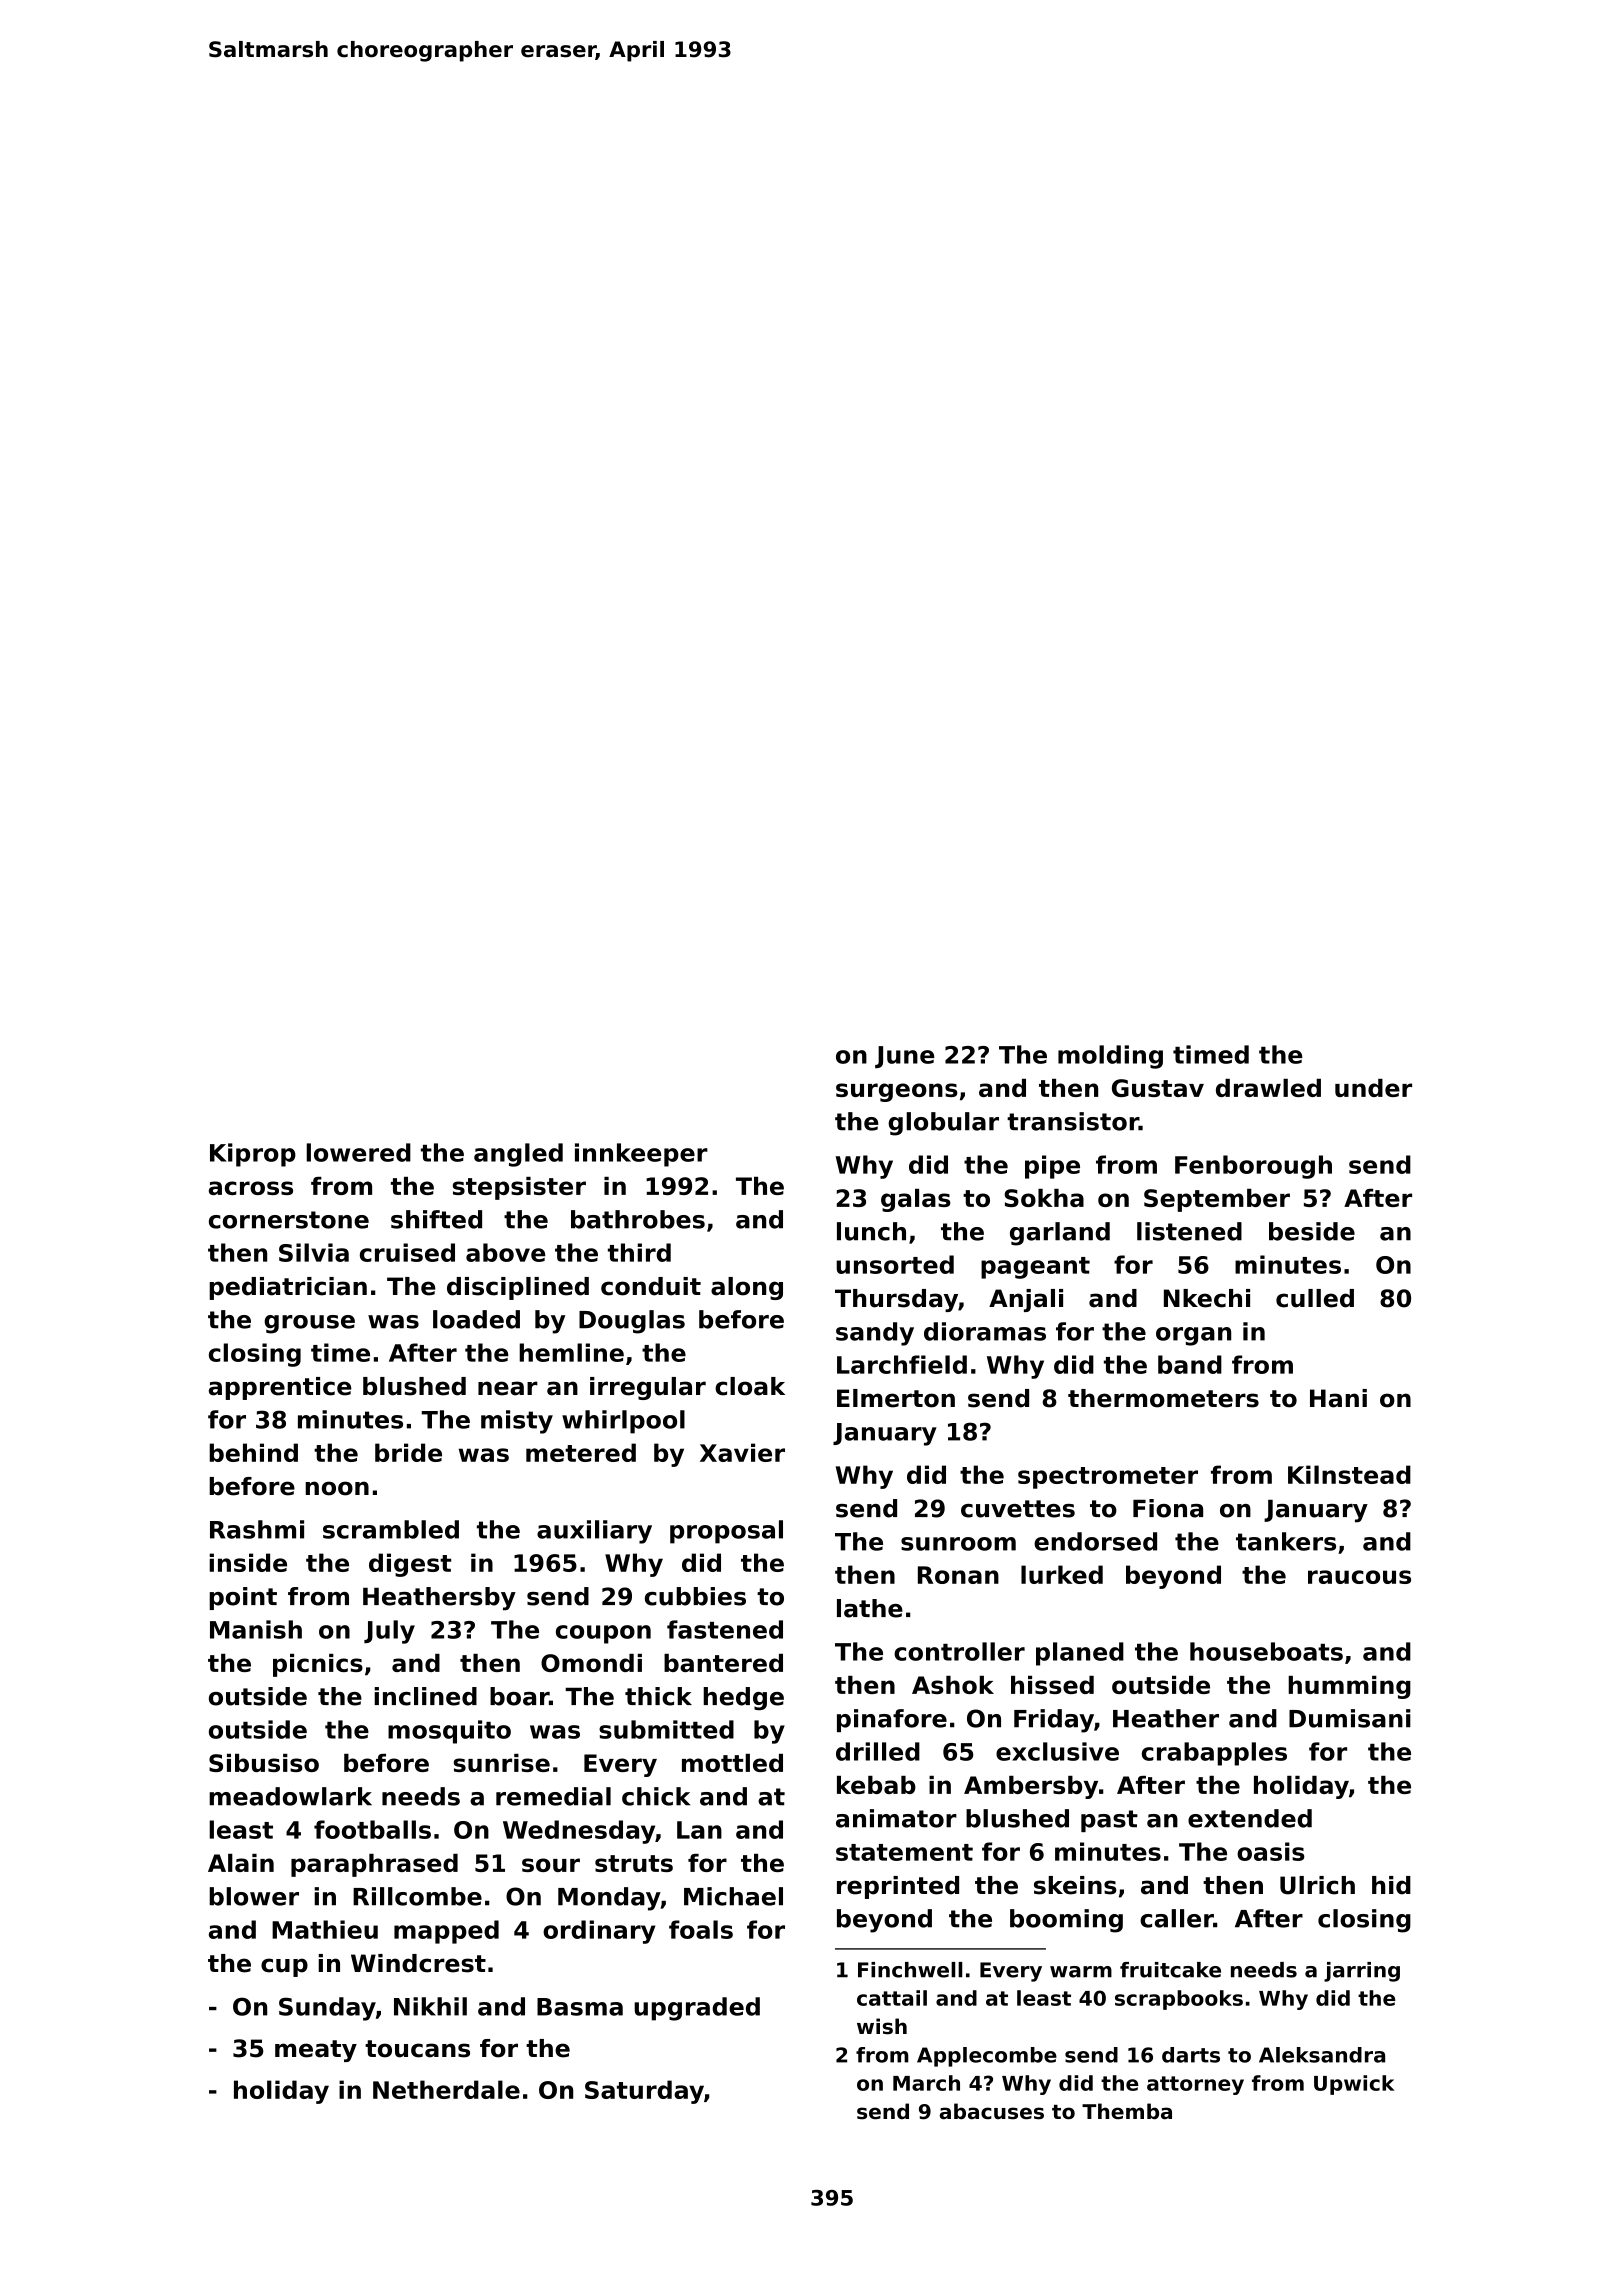  Describe the element at coordinates (1189, 1231) in the document. I see `listened` at that location.
